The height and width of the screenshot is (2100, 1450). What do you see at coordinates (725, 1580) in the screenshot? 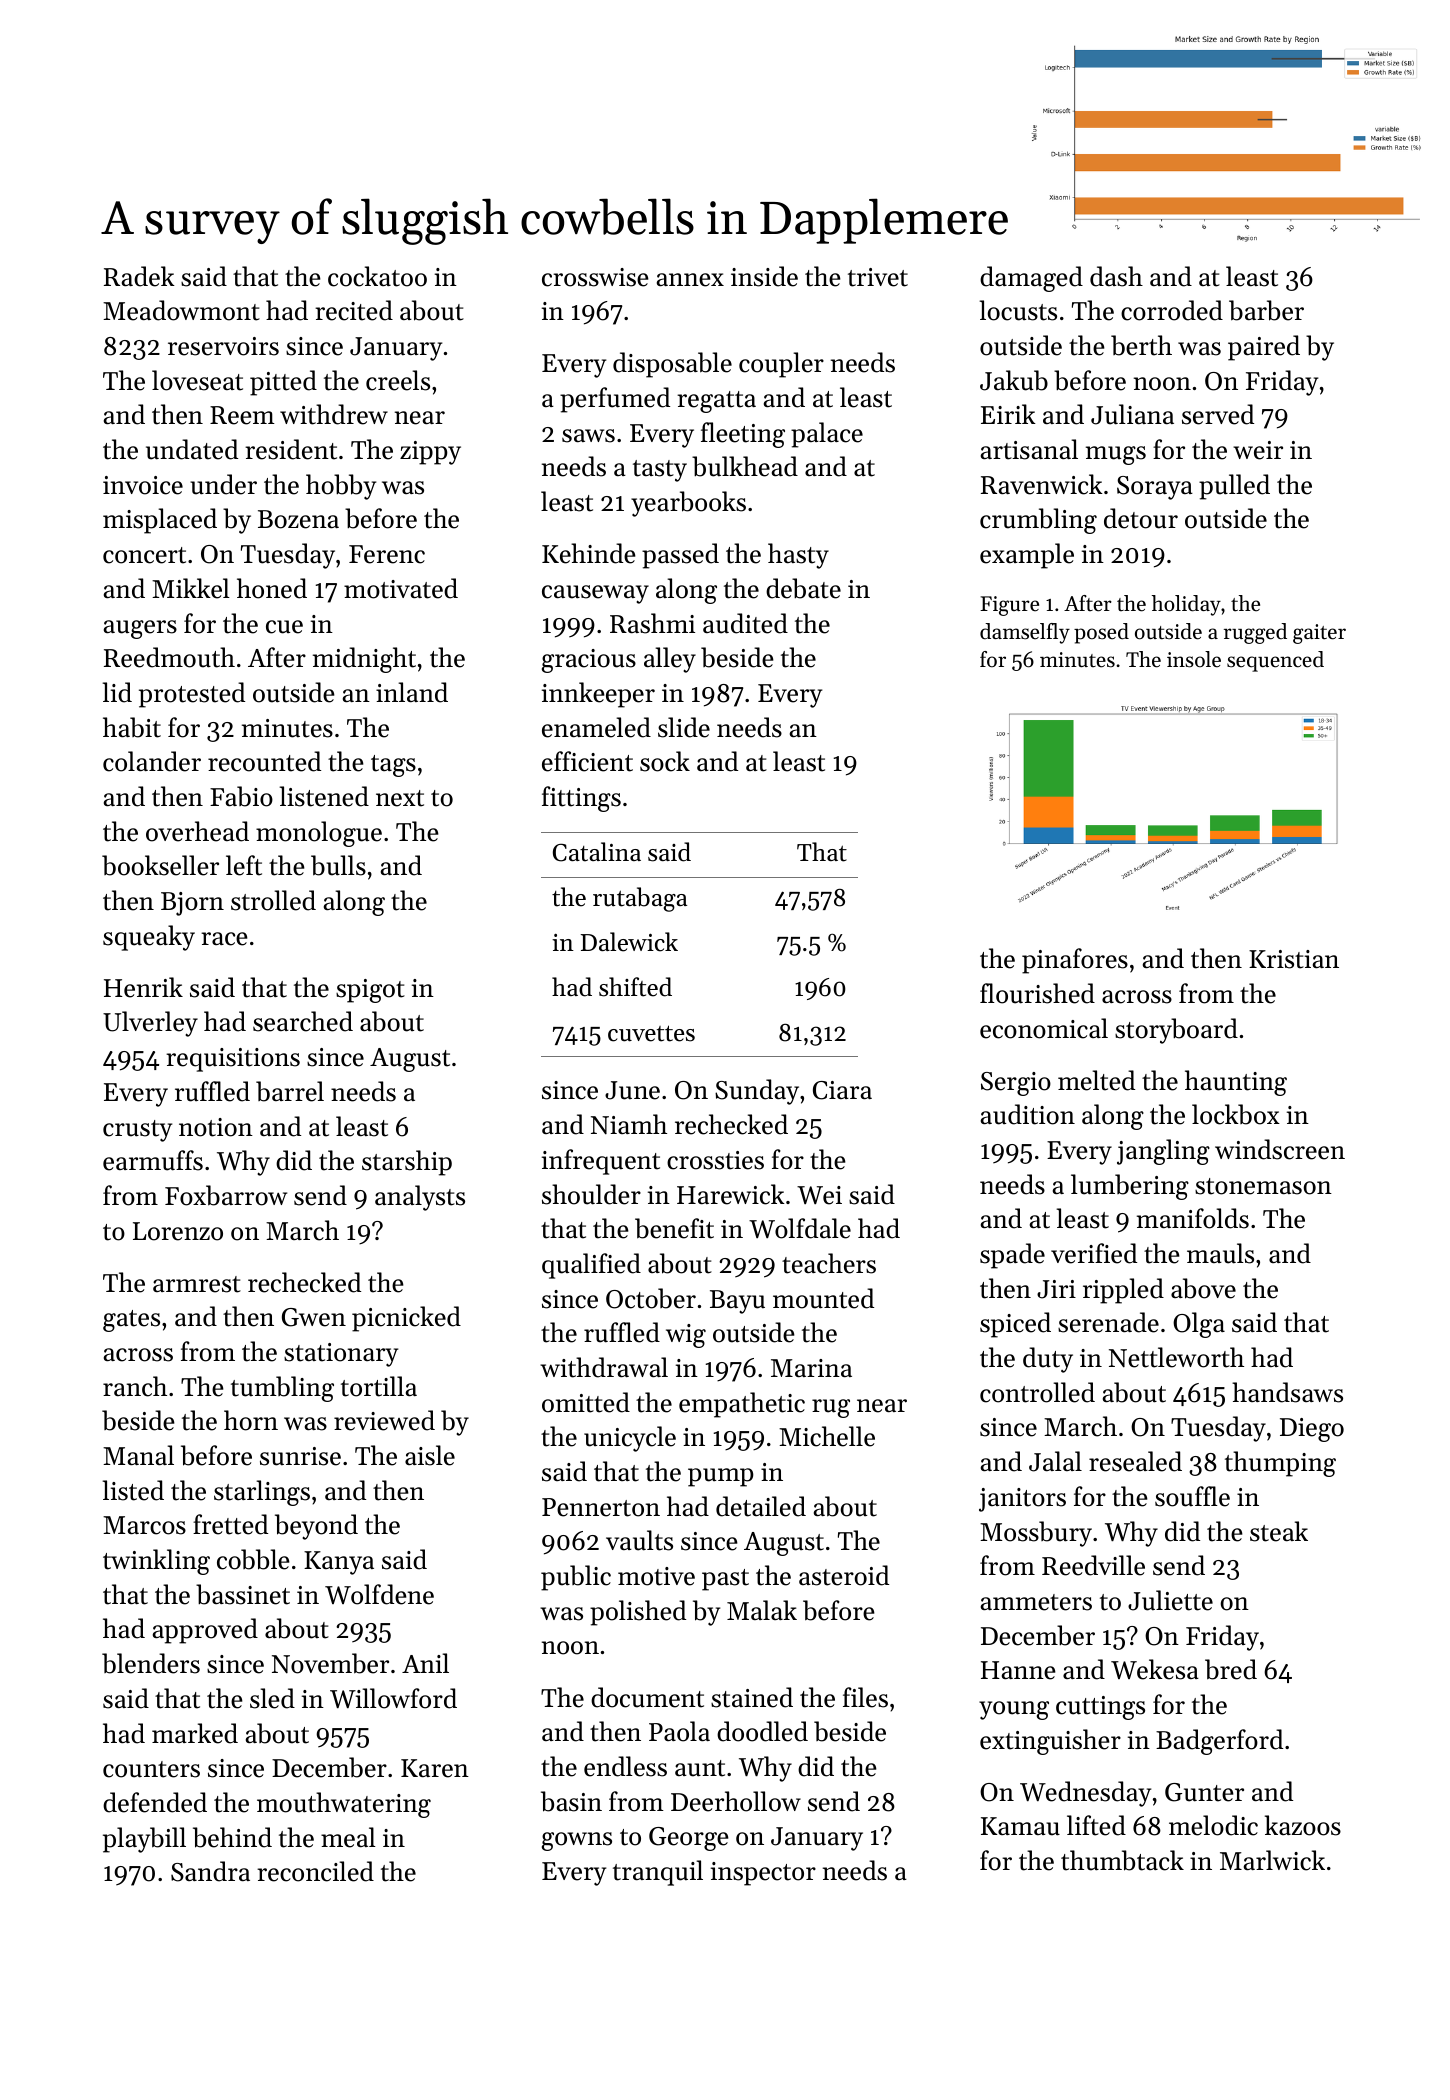
I see `past` at bounding box center [725, 1580].
